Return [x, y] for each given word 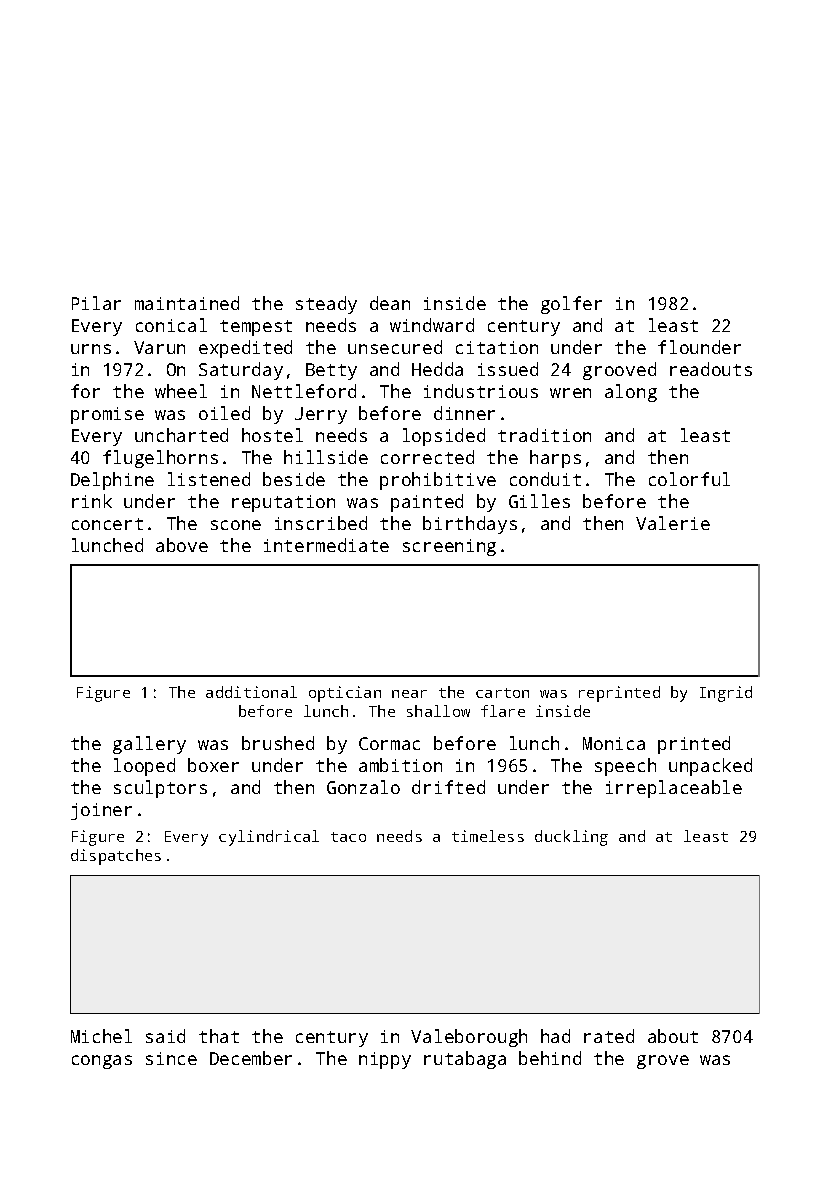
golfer [571, 305]
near [409, 694]
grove [663, 1062]
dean [390, 303]
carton [502, 693]
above [182, 545]
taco [348, 837]
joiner [101, 811]
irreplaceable [674, 789]
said [165, 1036]
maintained [187, 303]
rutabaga [465, 1060]
